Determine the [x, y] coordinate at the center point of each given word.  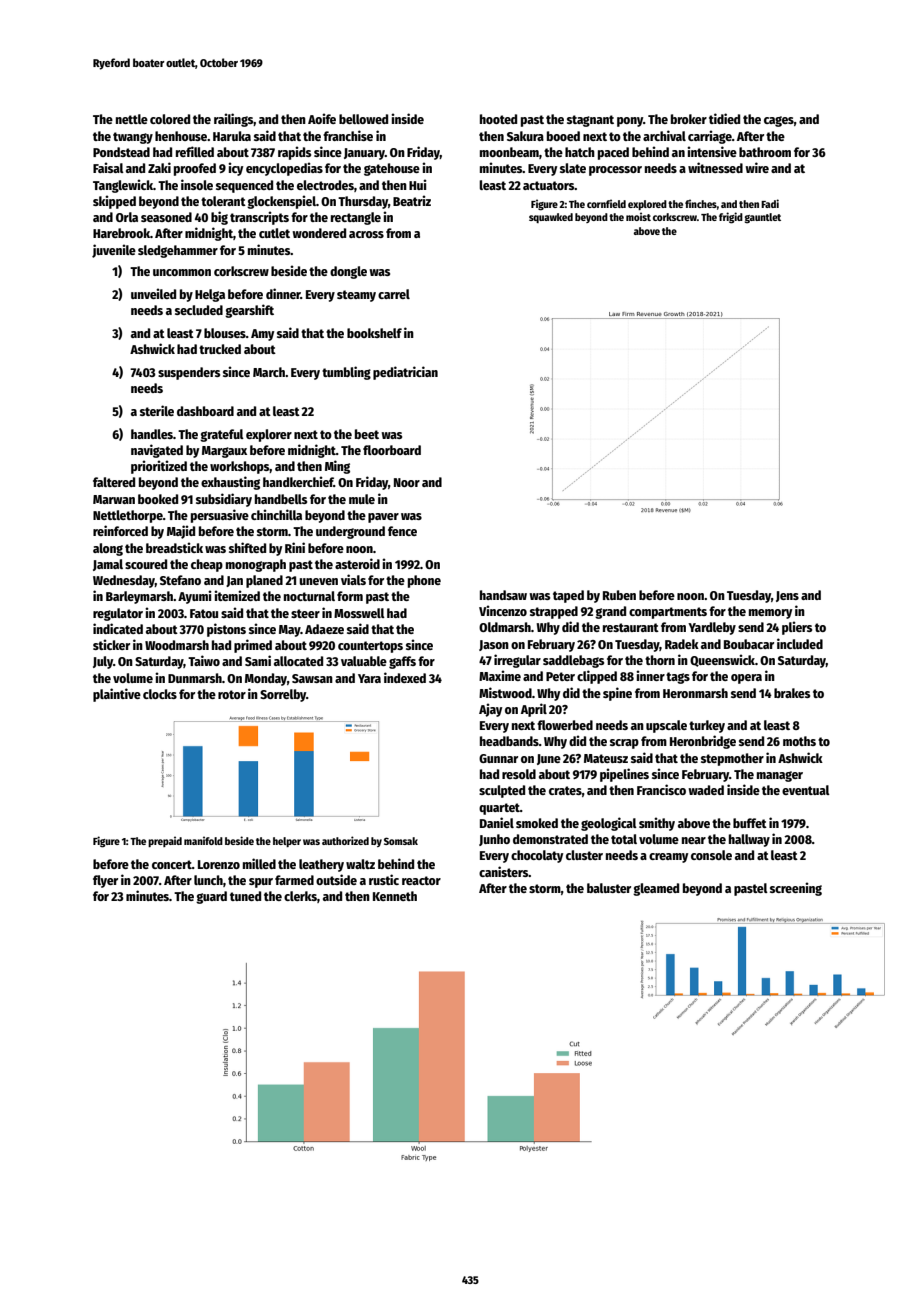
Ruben [619, 595]
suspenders [189, 373]
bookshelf [374, 333]
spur [261, 883]
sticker [111, 644]
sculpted [502, 791]
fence [402, 531]
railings [233, 120]
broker [689, 119]
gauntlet [763, 218]
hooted [498, 119]
